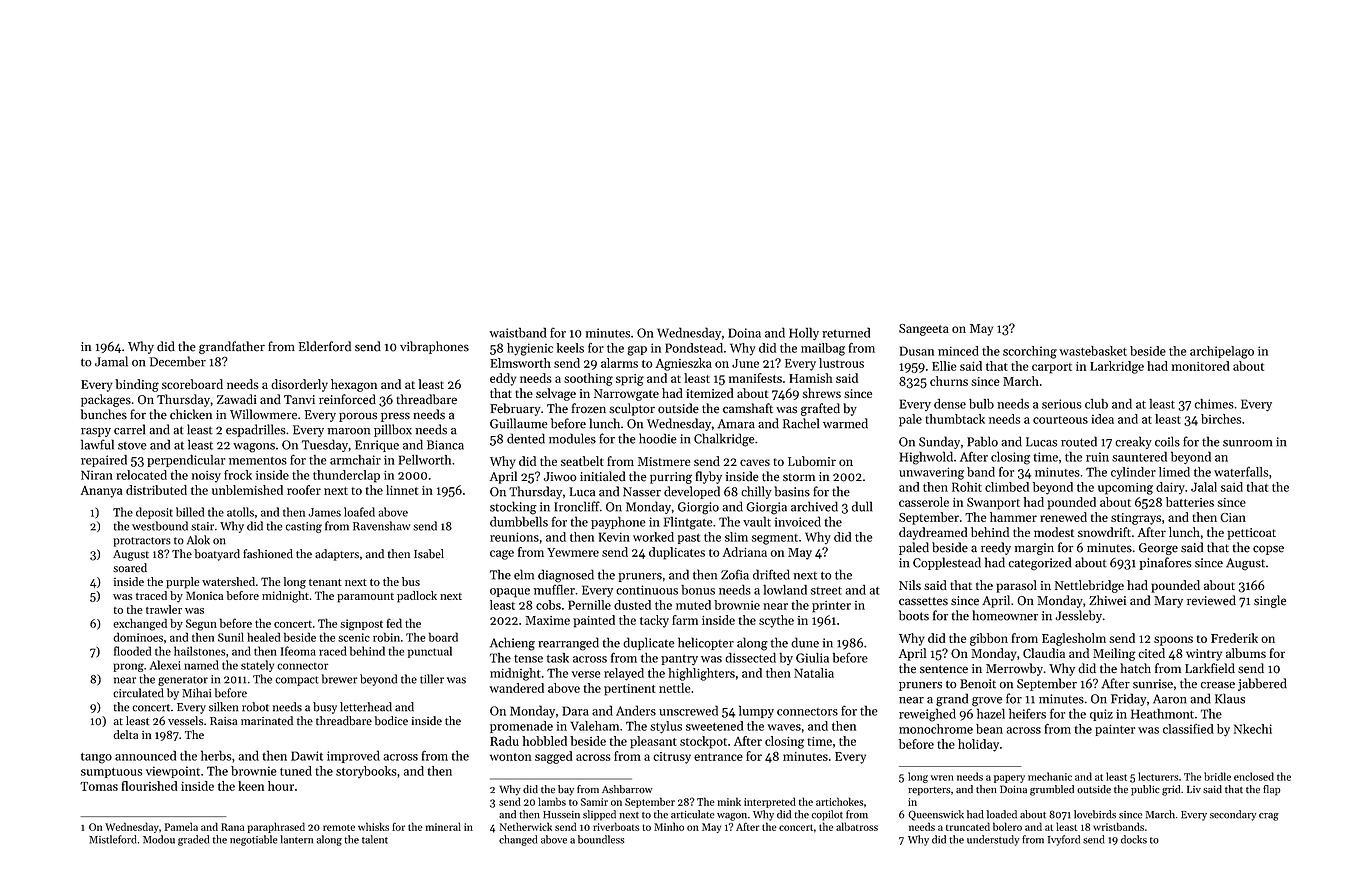 This image has height=887, width=1372. What do you see at coordinates (798, 521) in the image?
I see `invoiced` at bounding box center [798, 521].
